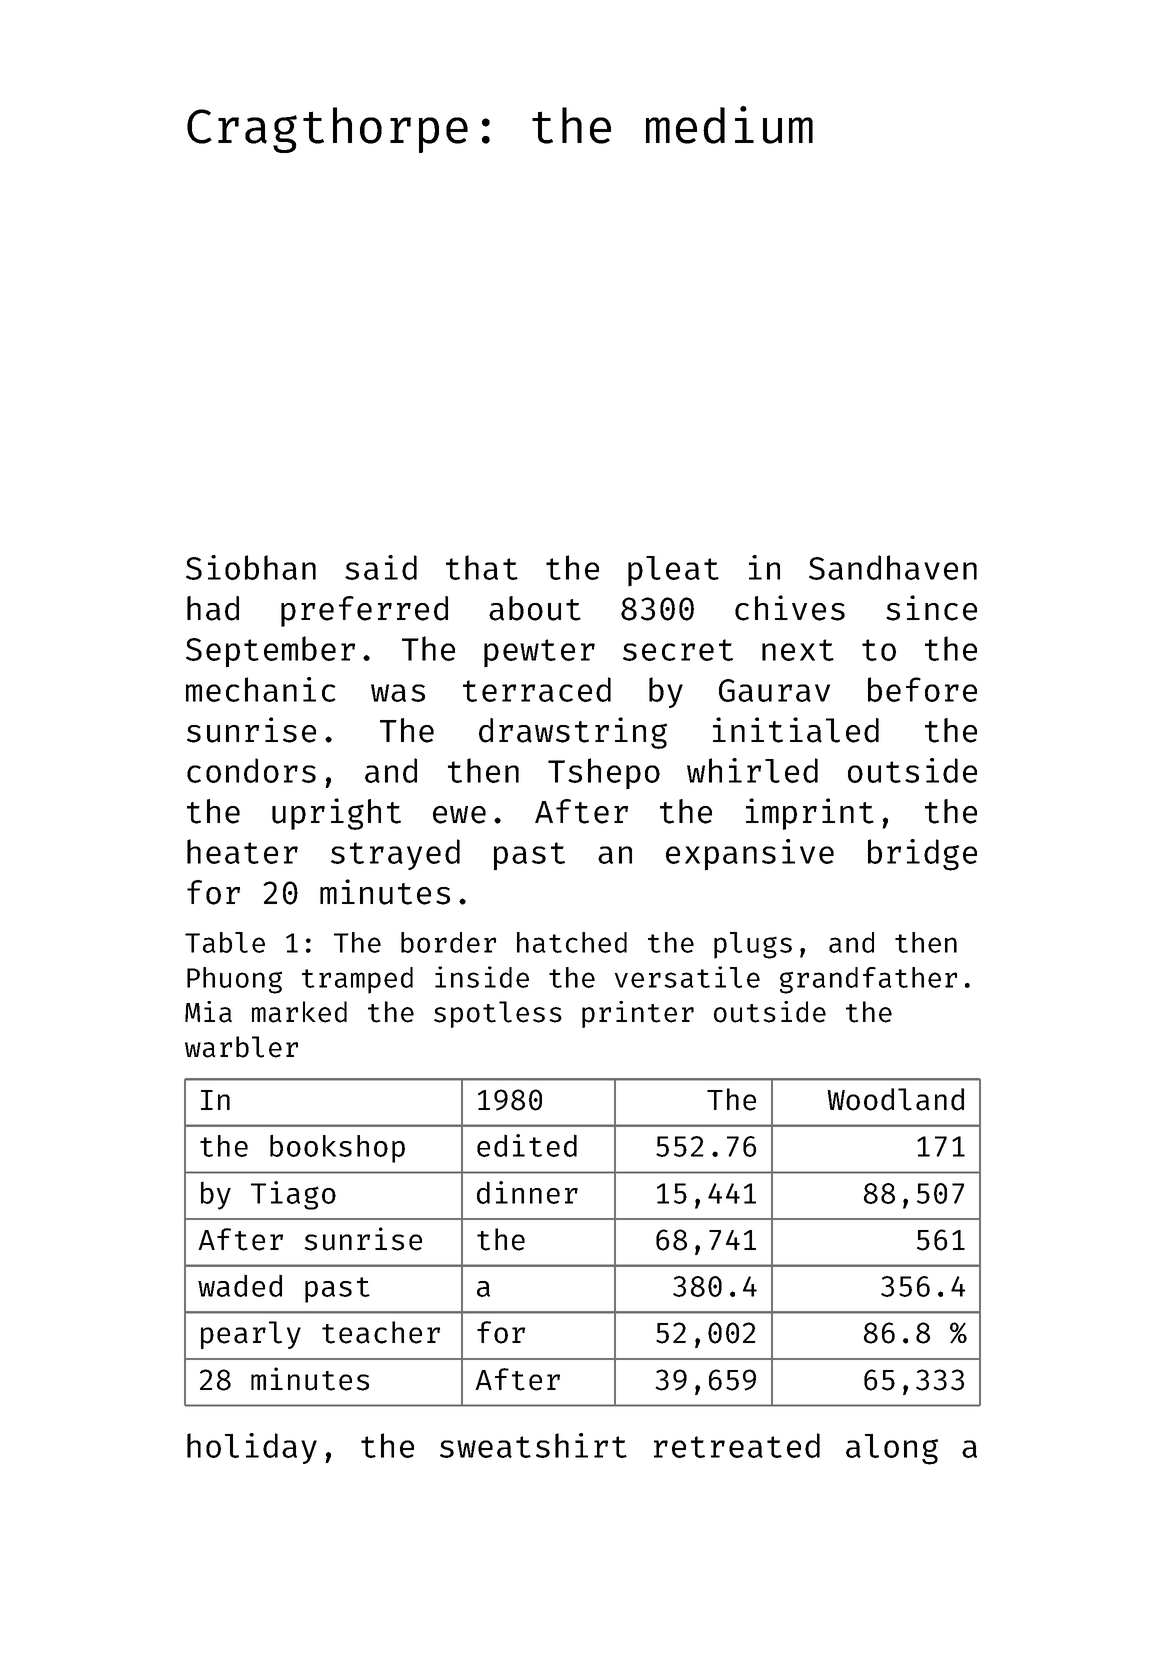 Image resolution: width=1165 pixels, height=1654 pixels. Describe the element at coordinates (364, 611) in the document. I see `preferred` at that location.
